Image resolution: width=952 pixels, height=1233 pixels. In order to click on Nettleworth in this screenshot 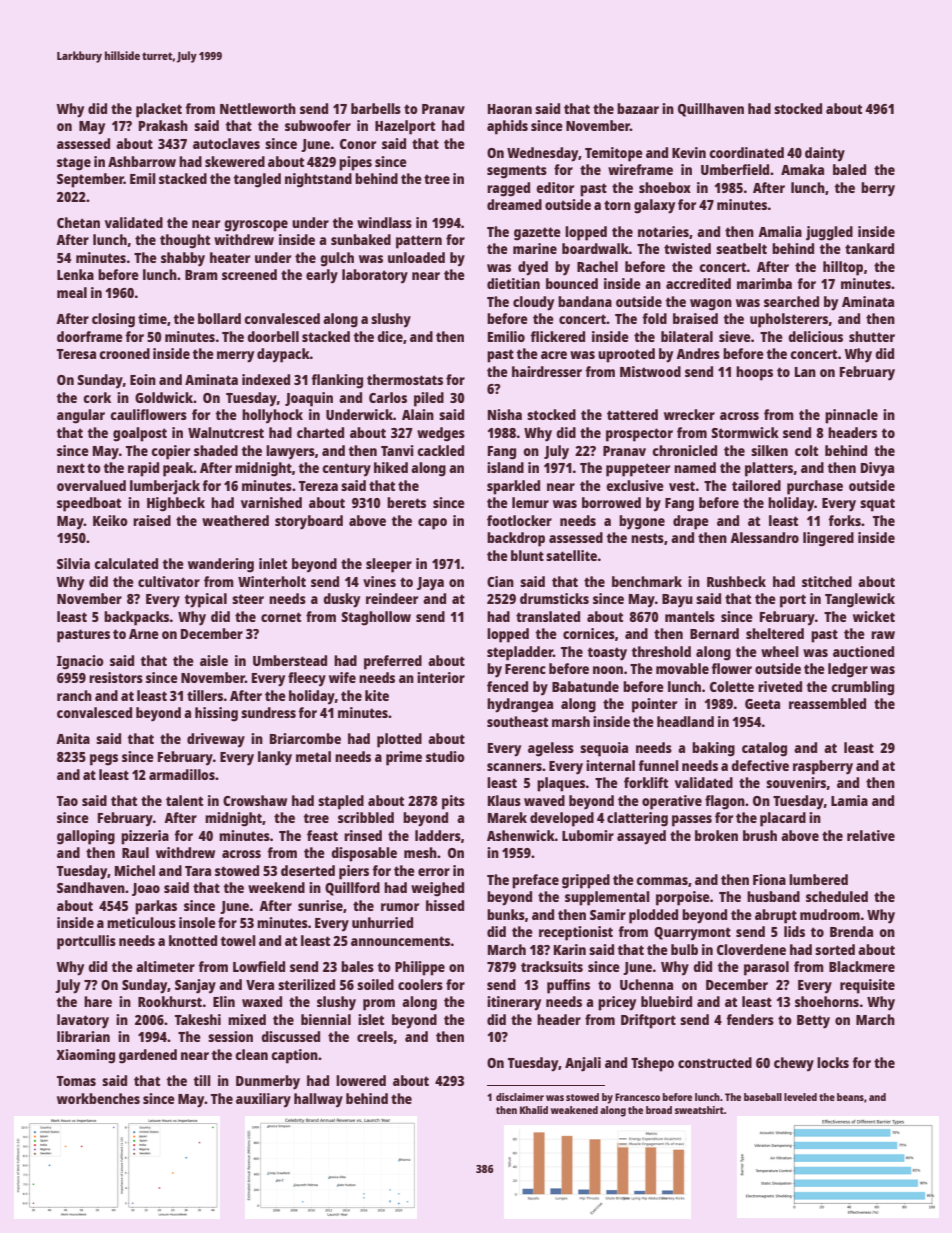, I will do `click(258, 108)`.
